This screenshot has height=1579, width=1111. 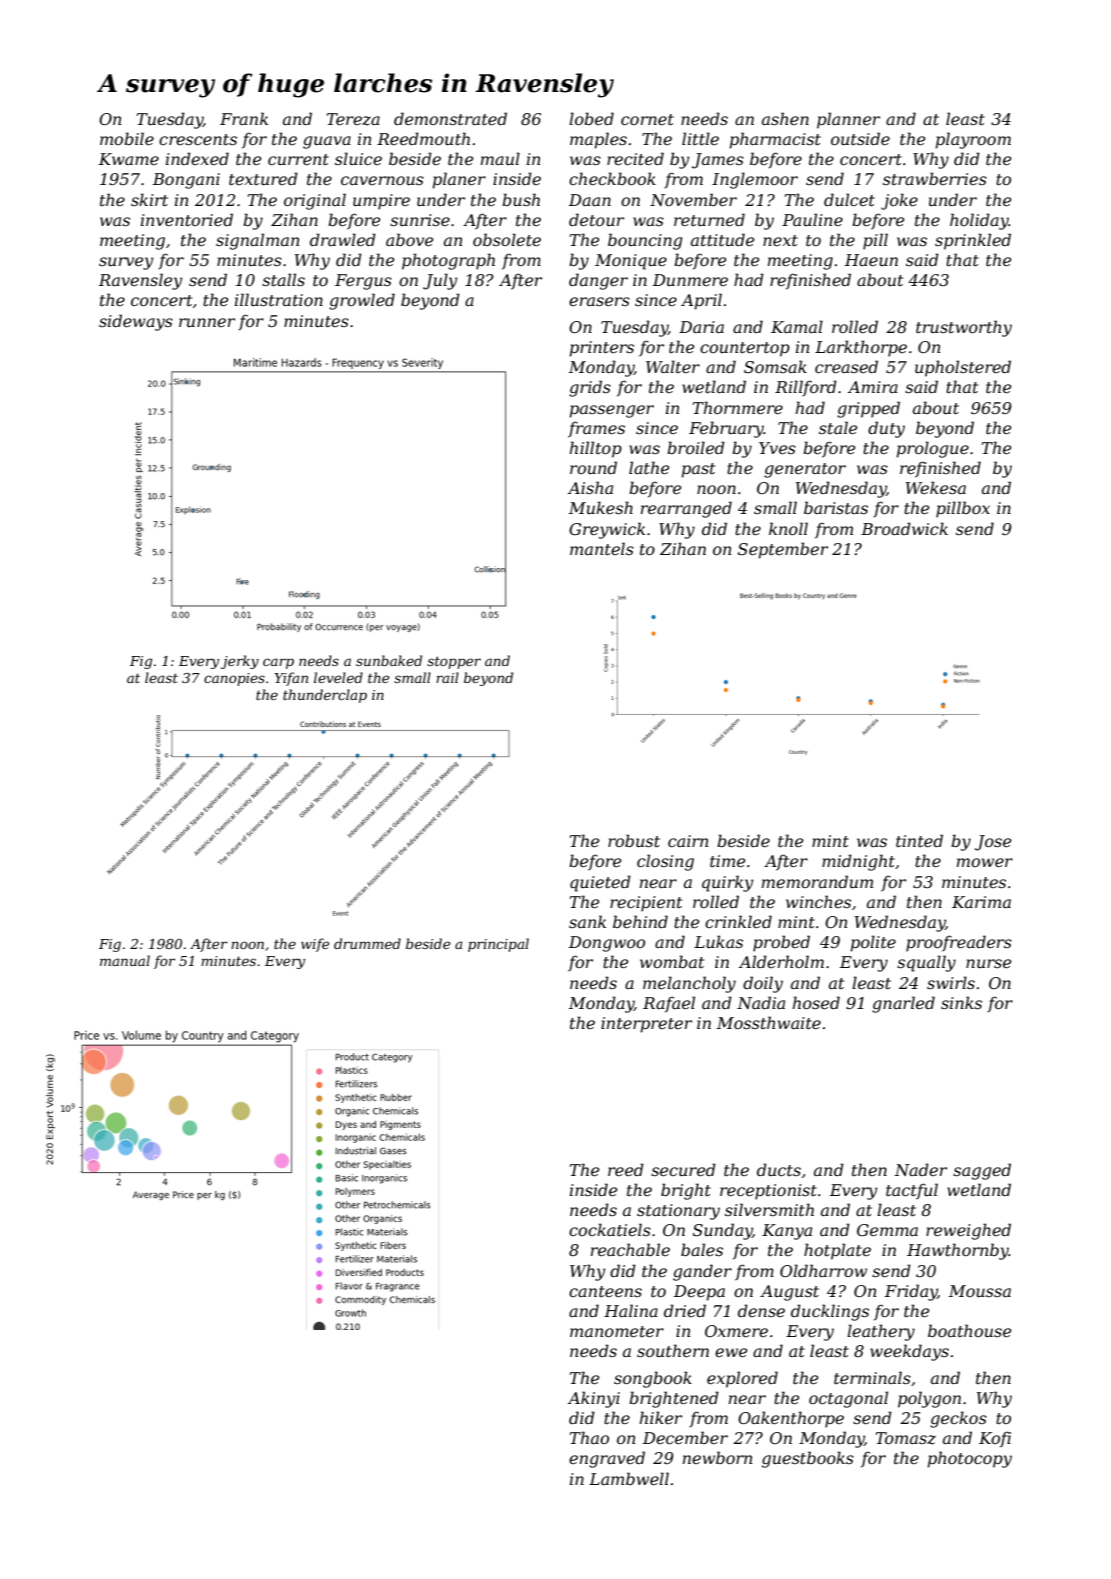 What do you see at coordinates (367, 943) in the screenshot?
I see `drummed` at bounding box center [367, 943].
